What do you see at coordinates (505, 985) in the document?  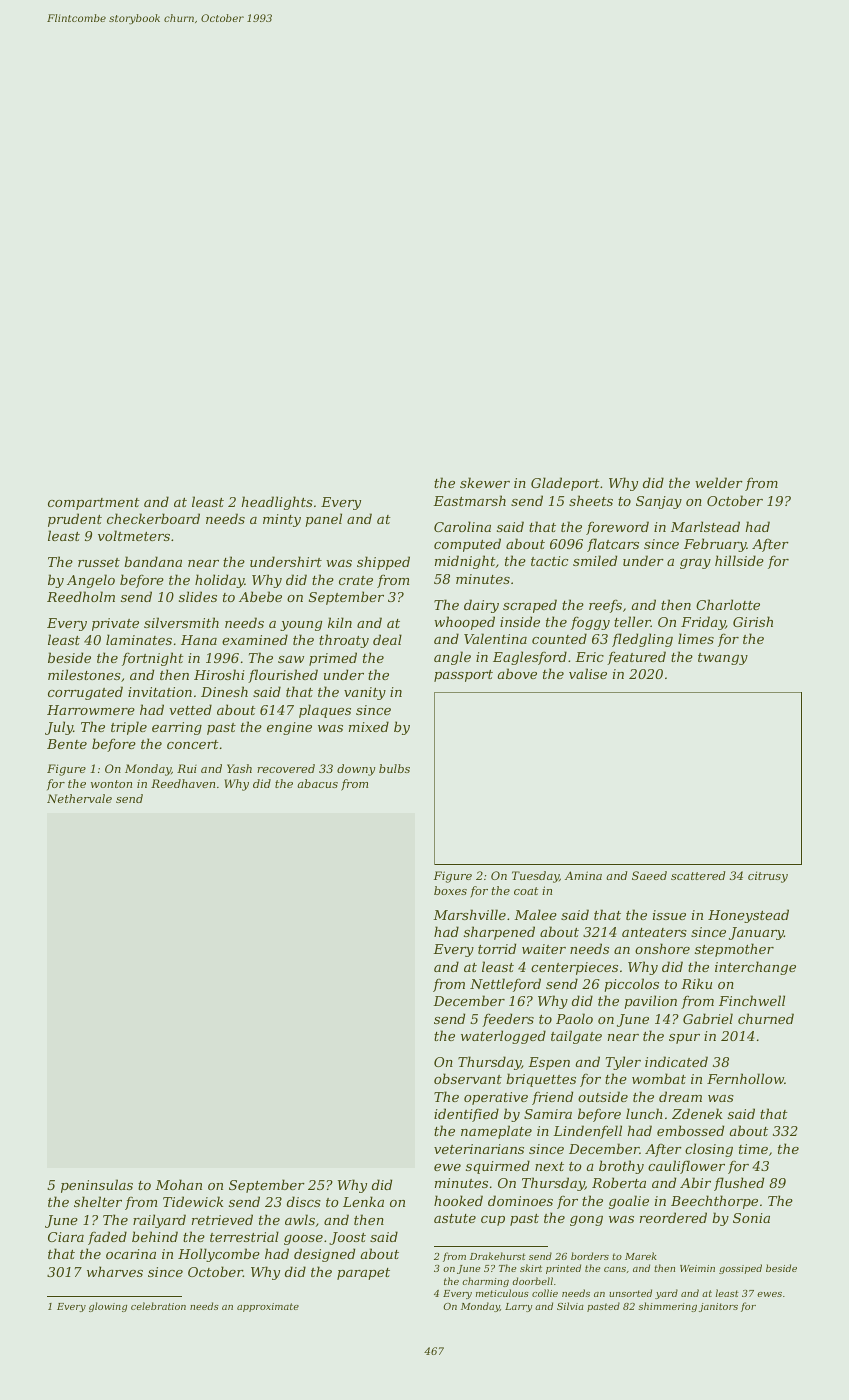 I see `Nettleford` at bounding box center [505, 985].
